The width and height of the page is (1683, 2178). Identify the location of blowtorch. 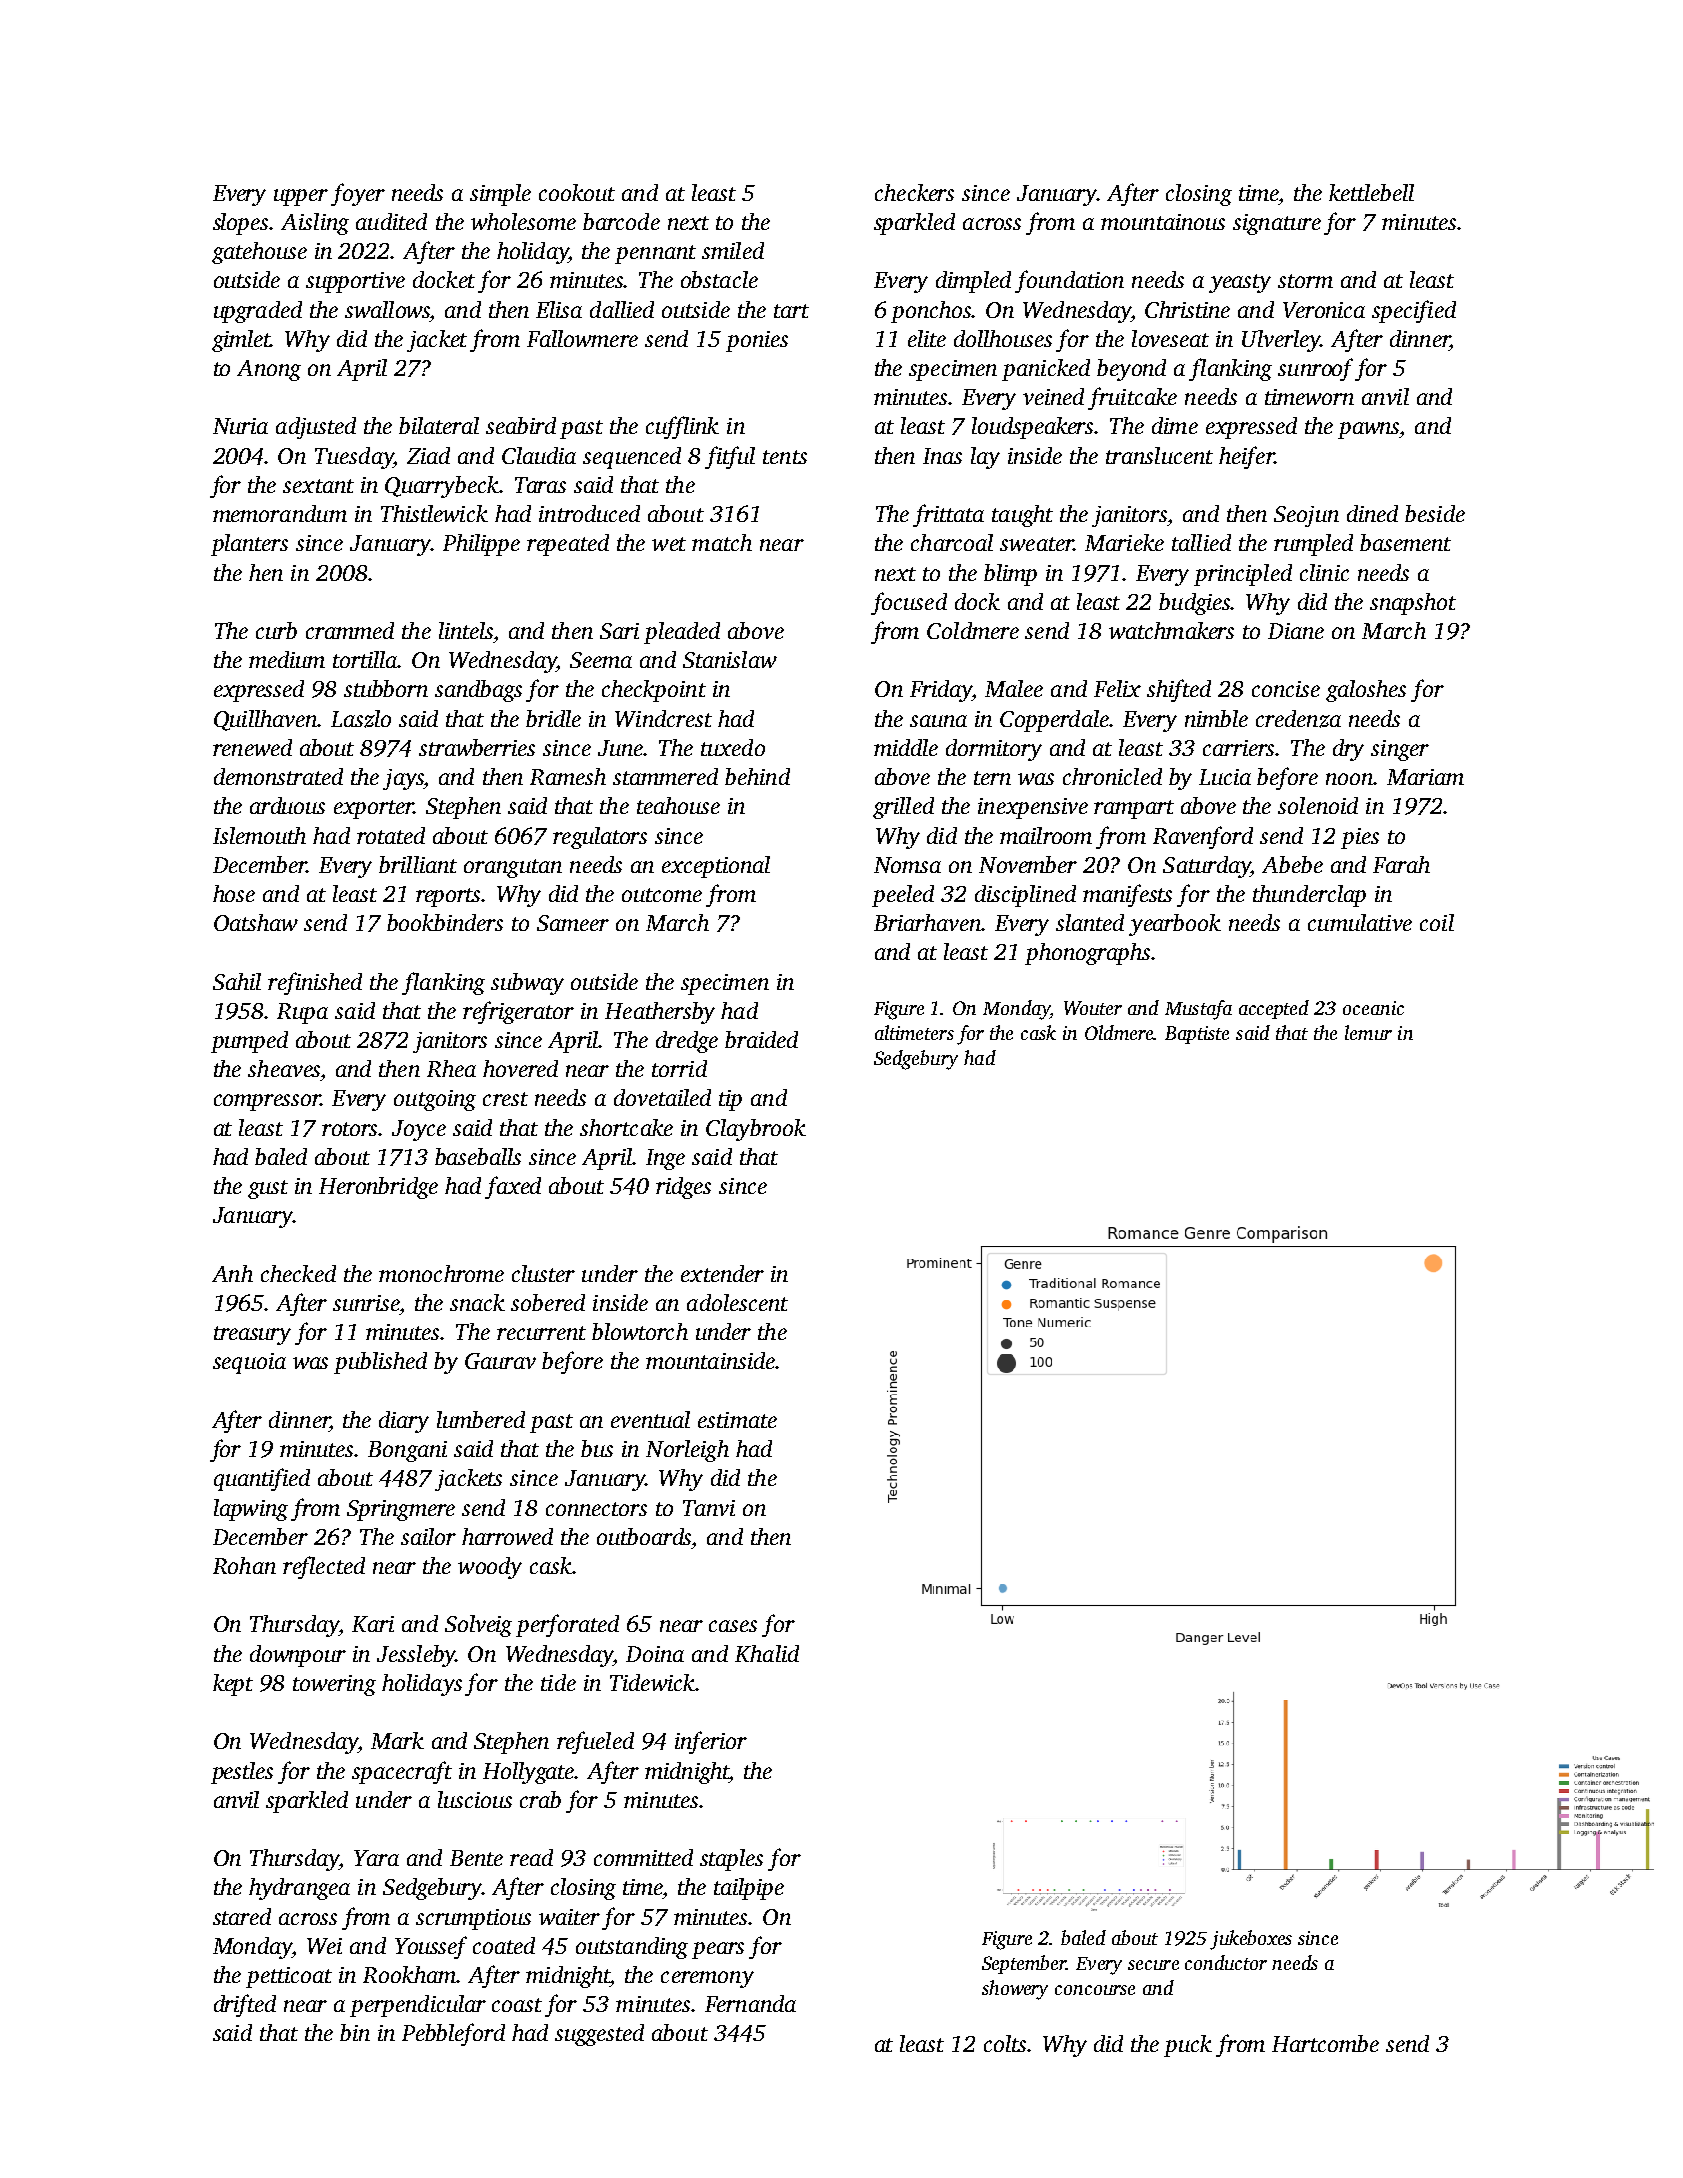
(640, 1331).
